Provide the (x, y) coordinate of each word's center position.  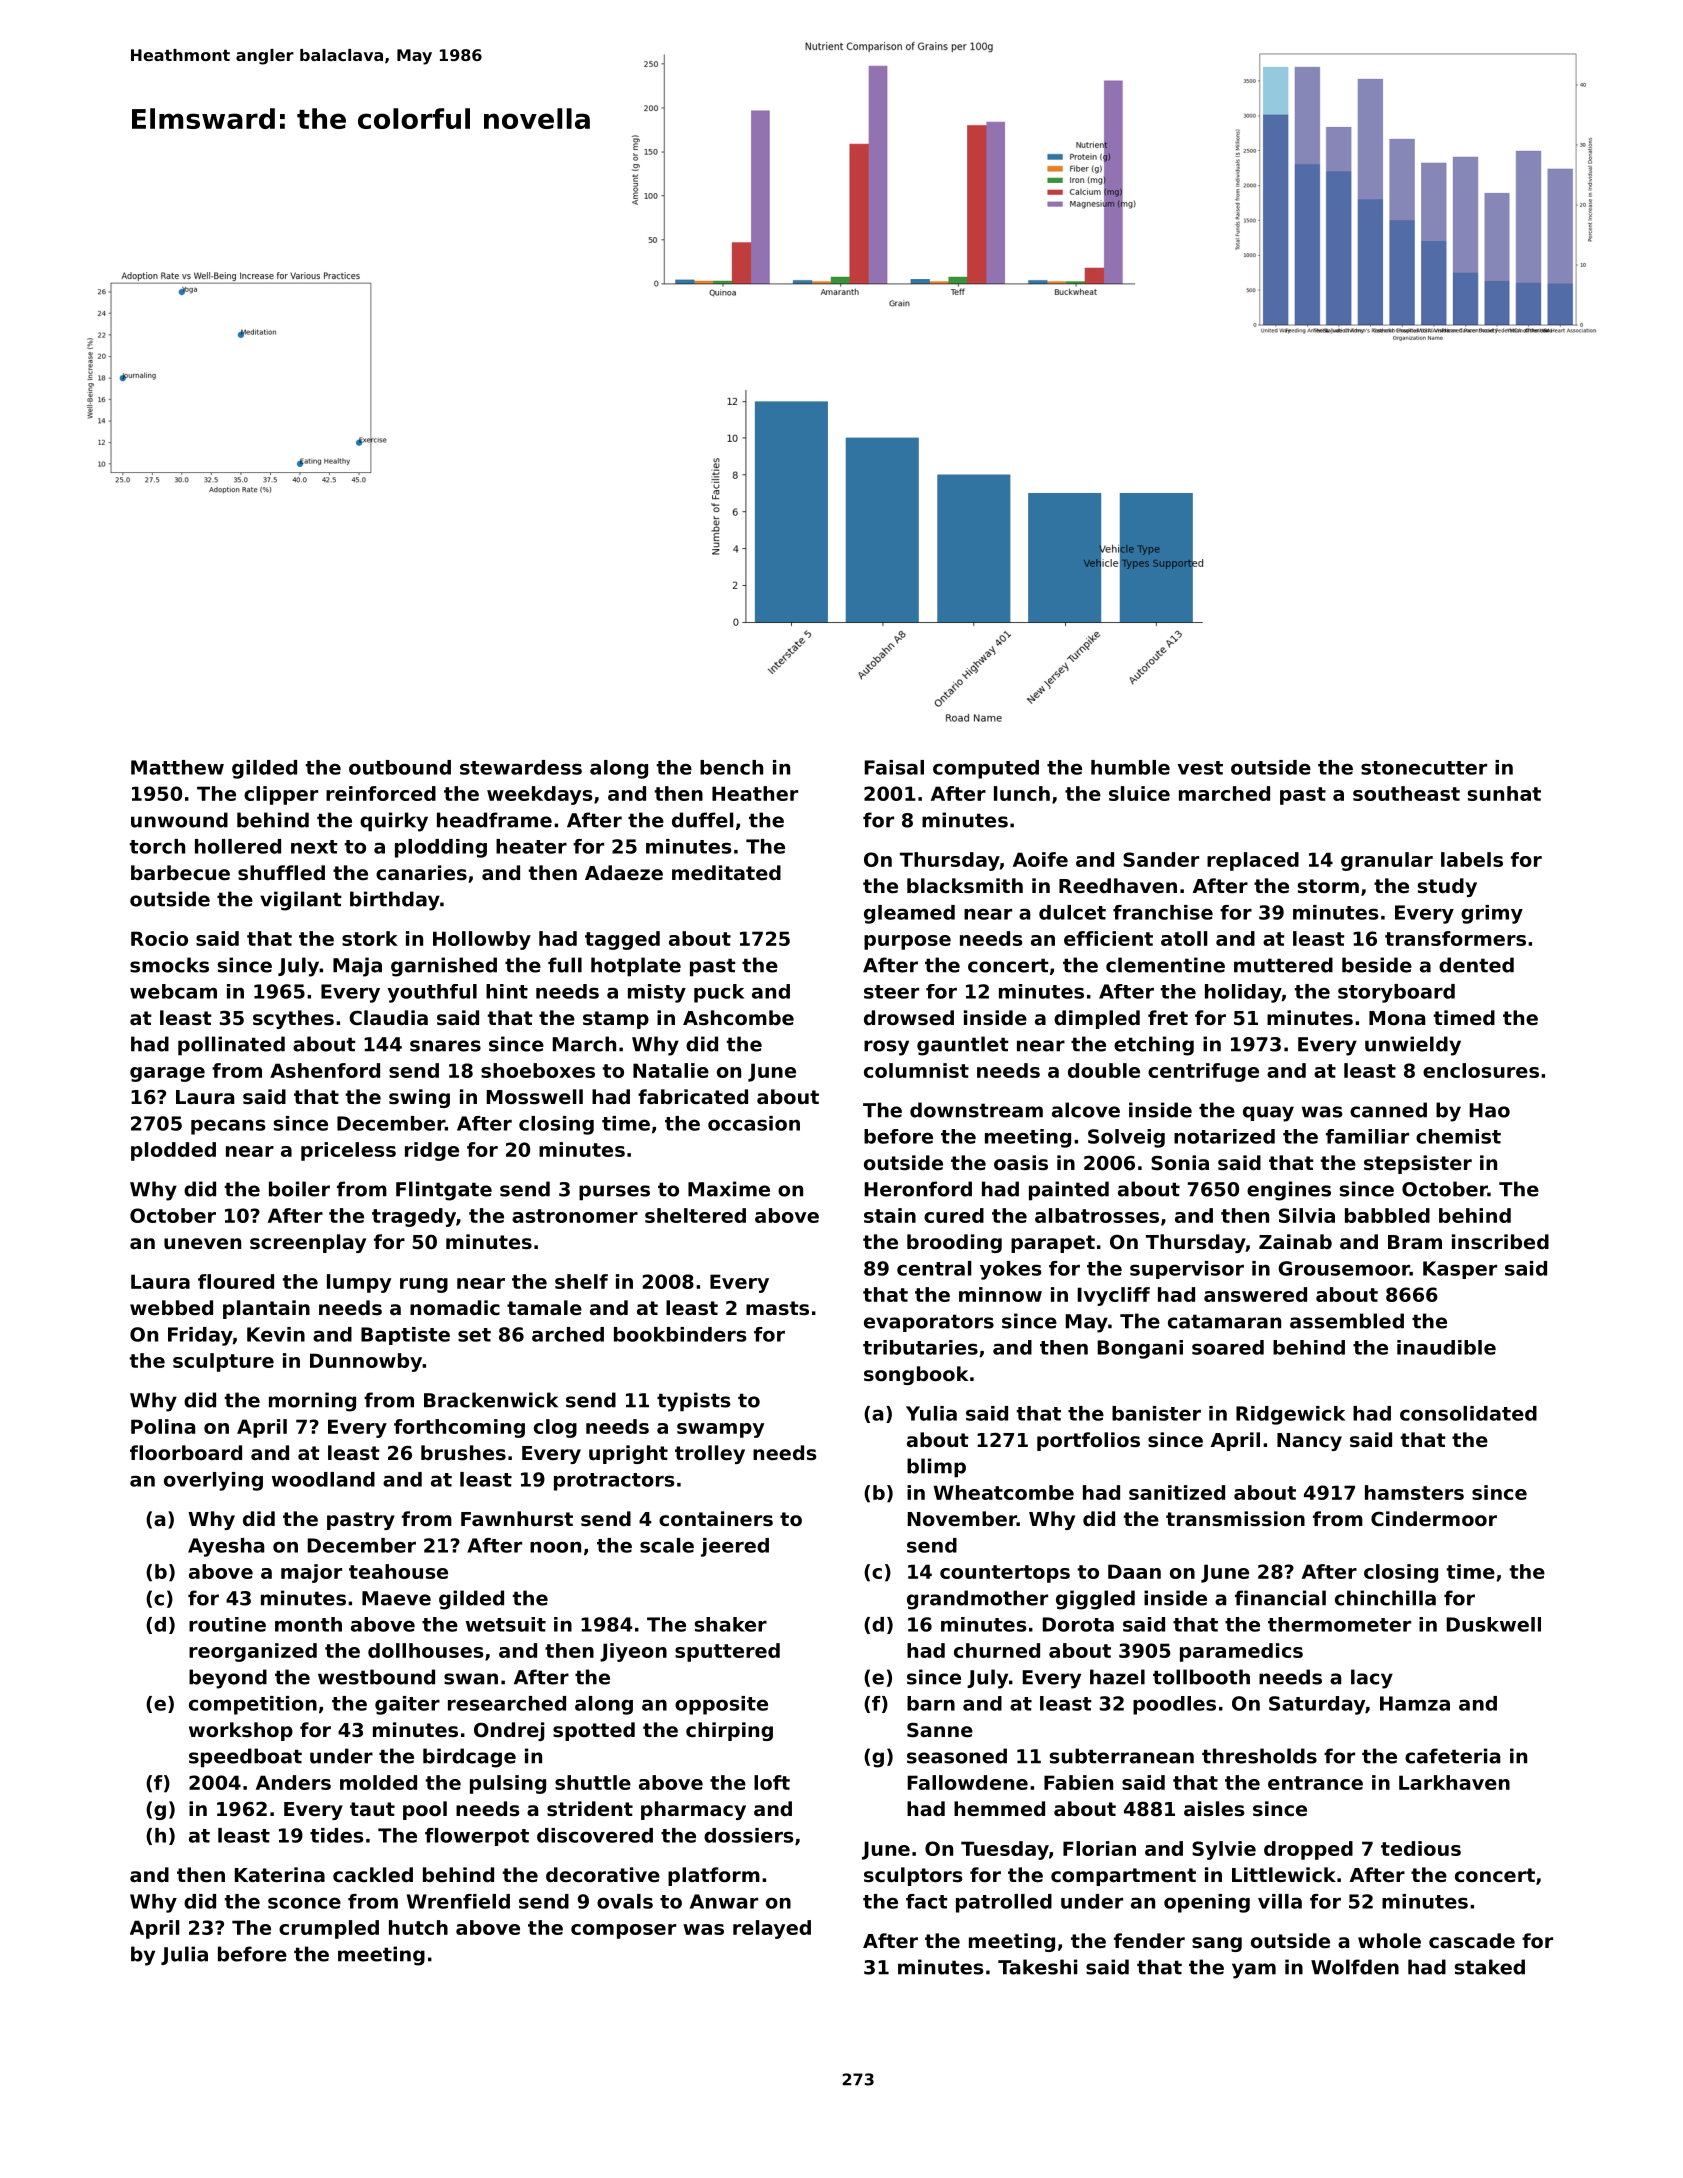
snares (445, 1046)
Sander (1161, 859)
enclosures (1481, 1070)
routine (227, 1624)
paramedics (1241, 1652)
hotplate (636, 967)
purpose (907, 942)
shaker (731, 1624)
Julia (184, 1955)
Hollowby (482, 940)
